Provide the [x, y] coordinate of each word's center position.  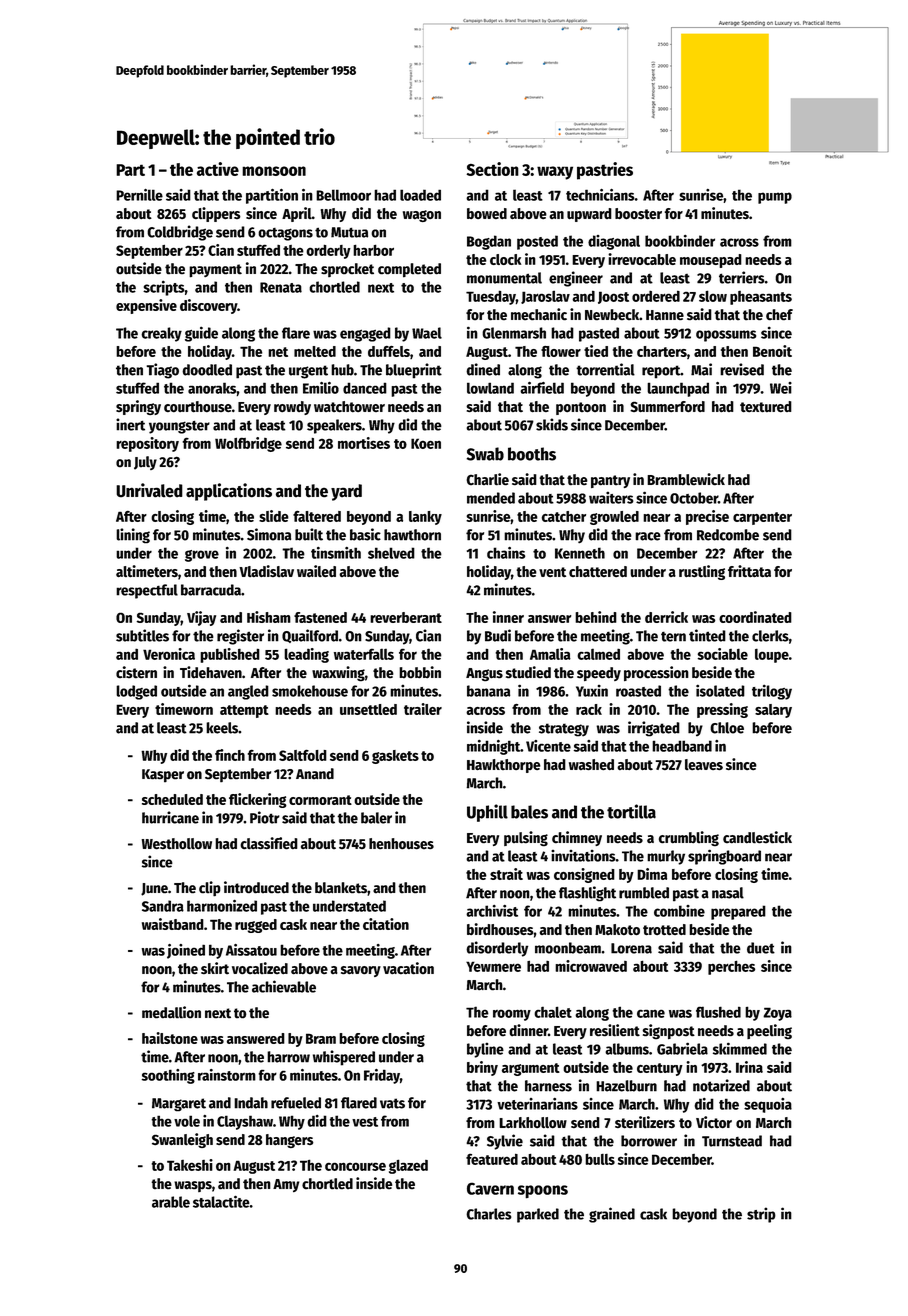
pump [775, 198]
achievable [284, 986]
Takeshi [190, 1165]
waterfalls [364, 654]
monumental [504, 278]
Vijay [201, 618]
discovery [208, 306]
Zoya [777, 1014]
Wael [427, 333]
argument [531, 1069]
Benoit [772, 351]
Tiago [162, 371]
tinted [707, 635]
